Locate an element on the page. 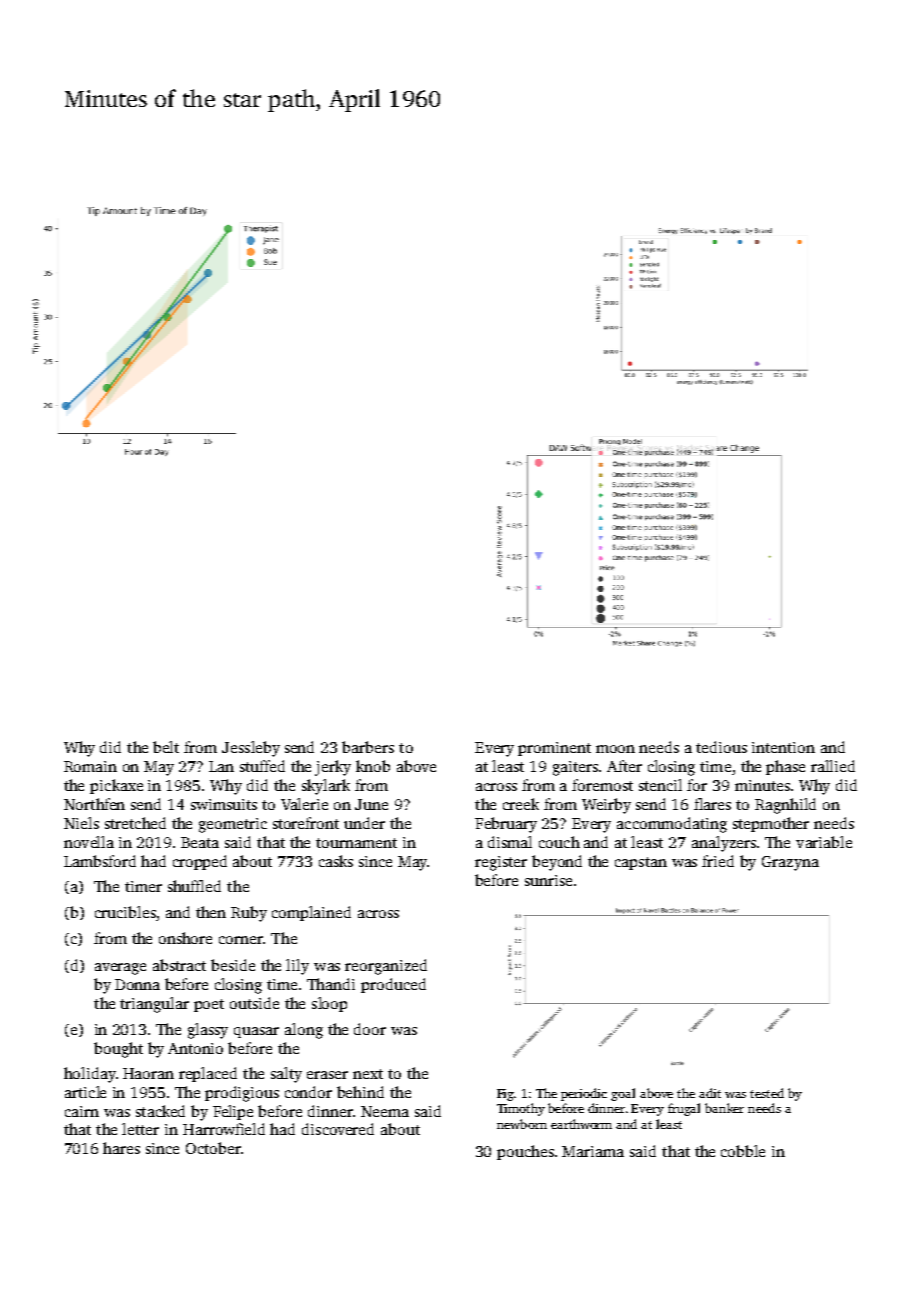 This image has width=924, height=1314. Jessleby is located at coordinates (251, 749).
